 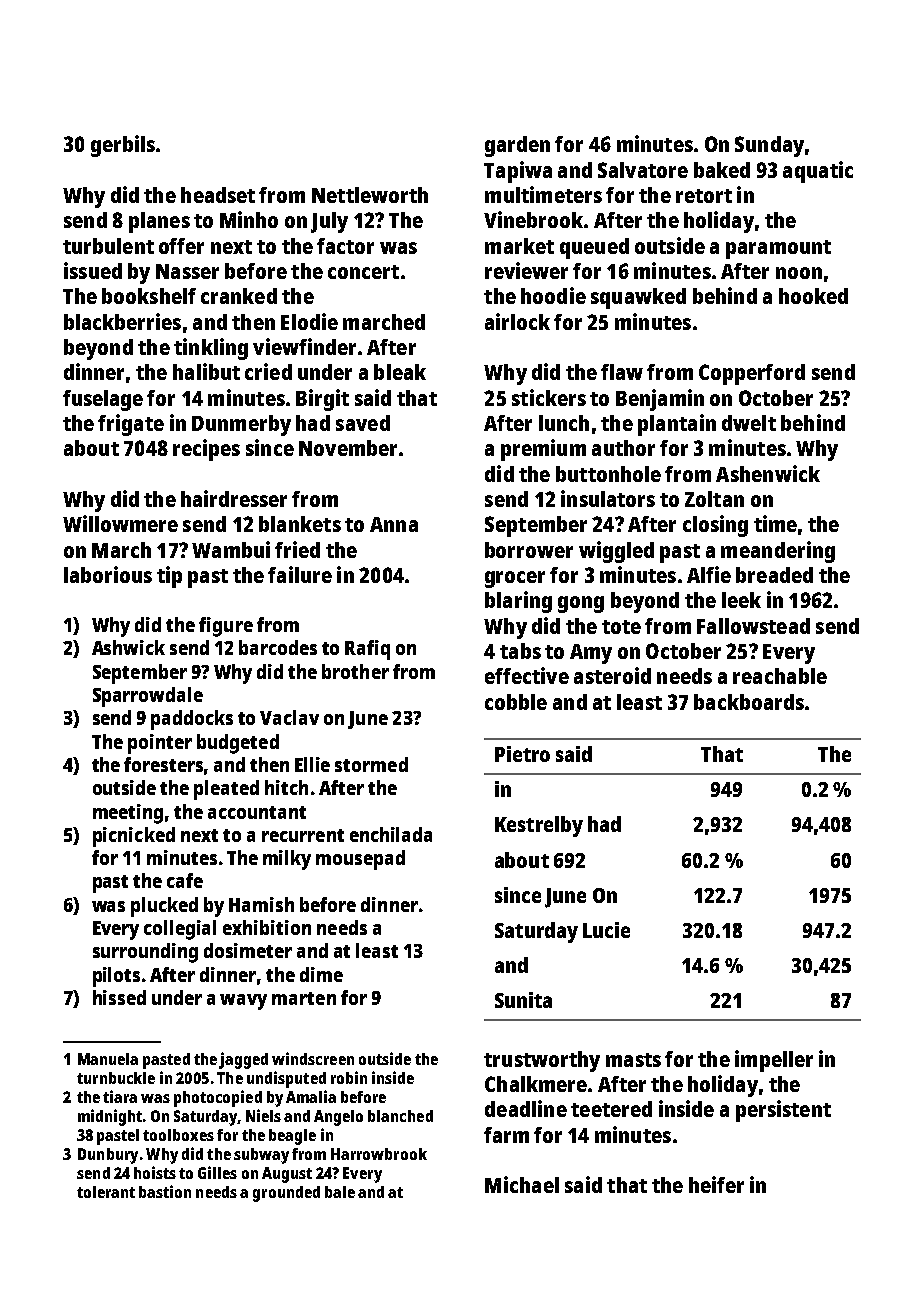 I want to click on Michael, so click(x=522, y=1184).
